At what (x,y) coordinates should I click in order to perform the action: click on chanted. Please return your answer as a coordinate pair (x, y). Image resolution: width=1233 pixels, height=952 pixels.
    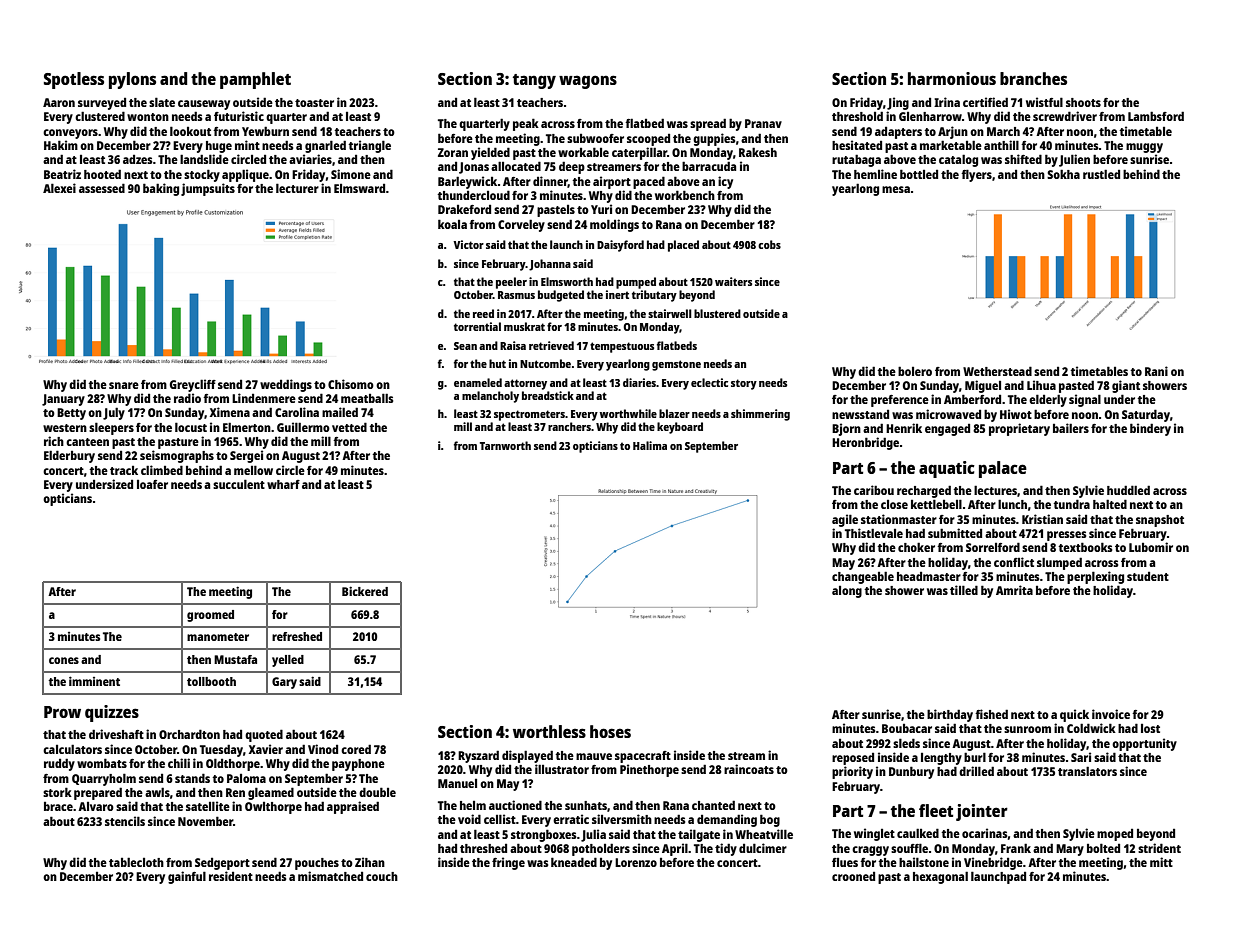
    Looking at the image, I should click on (713, 805).
